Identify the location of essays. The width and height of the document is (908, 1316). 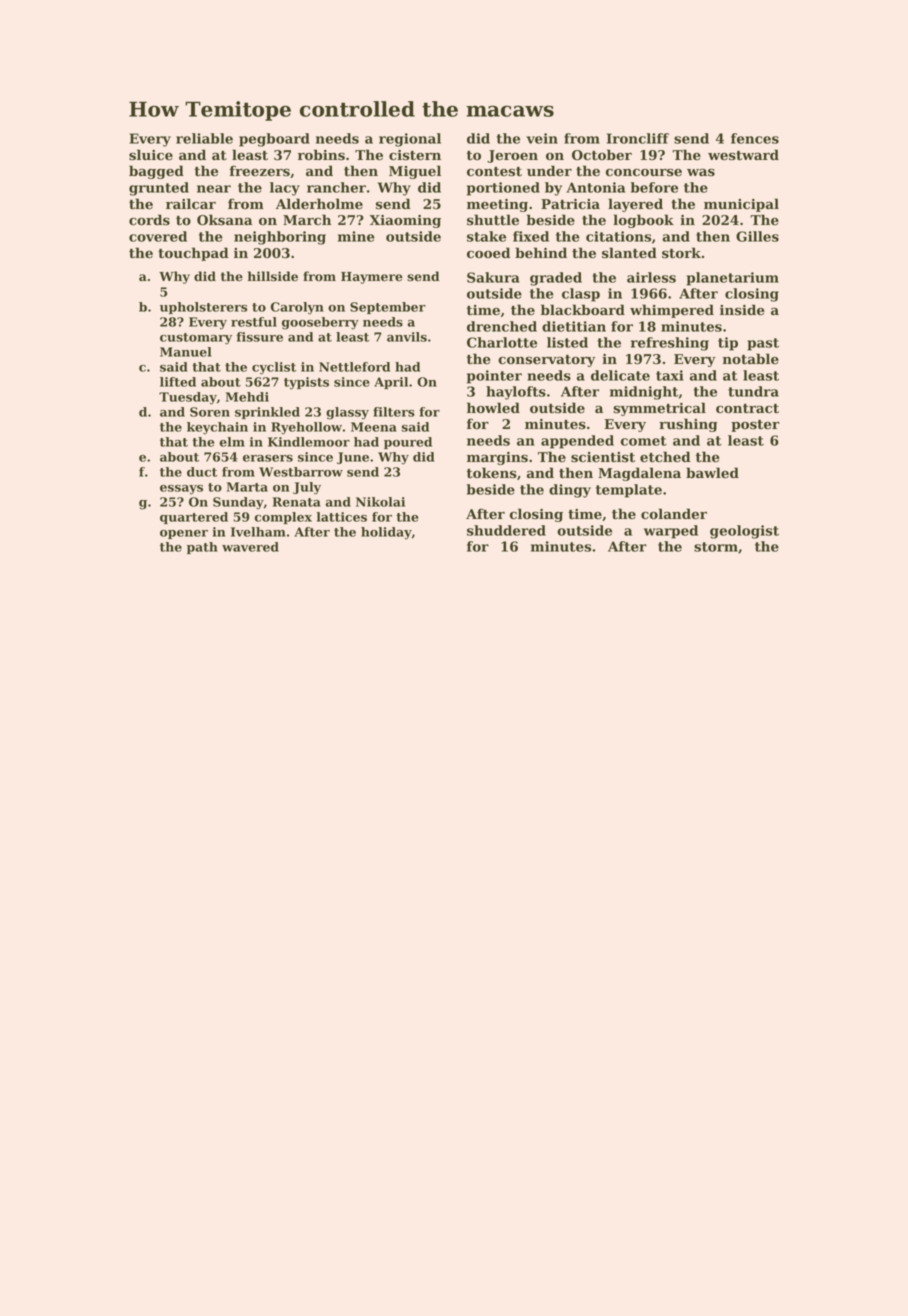
(181, 490).
